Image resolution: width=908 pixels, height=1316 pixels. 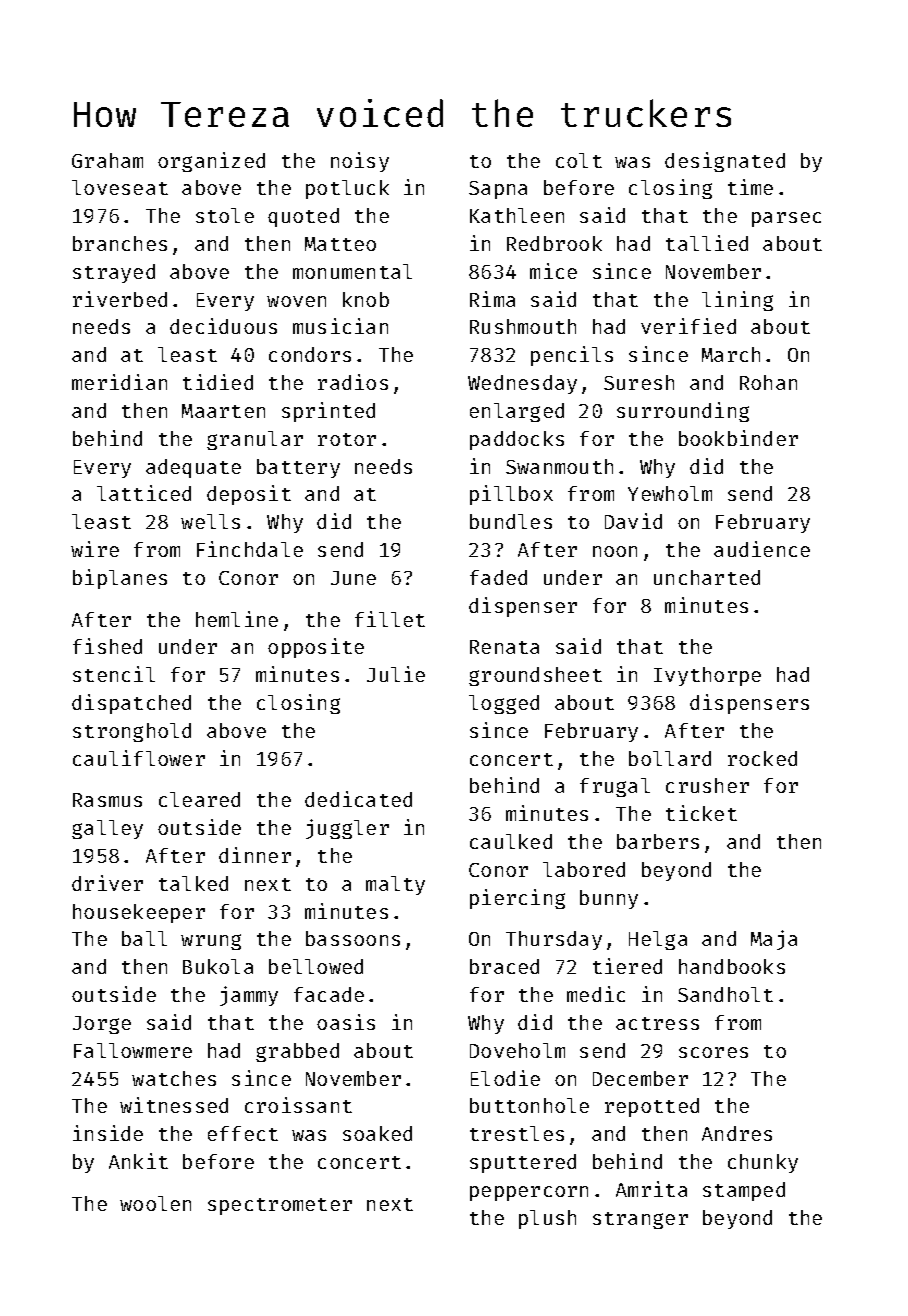 What do you see at coordinates (688, 326) in the page?
I see `verified` at bounding box center [688, 326].
